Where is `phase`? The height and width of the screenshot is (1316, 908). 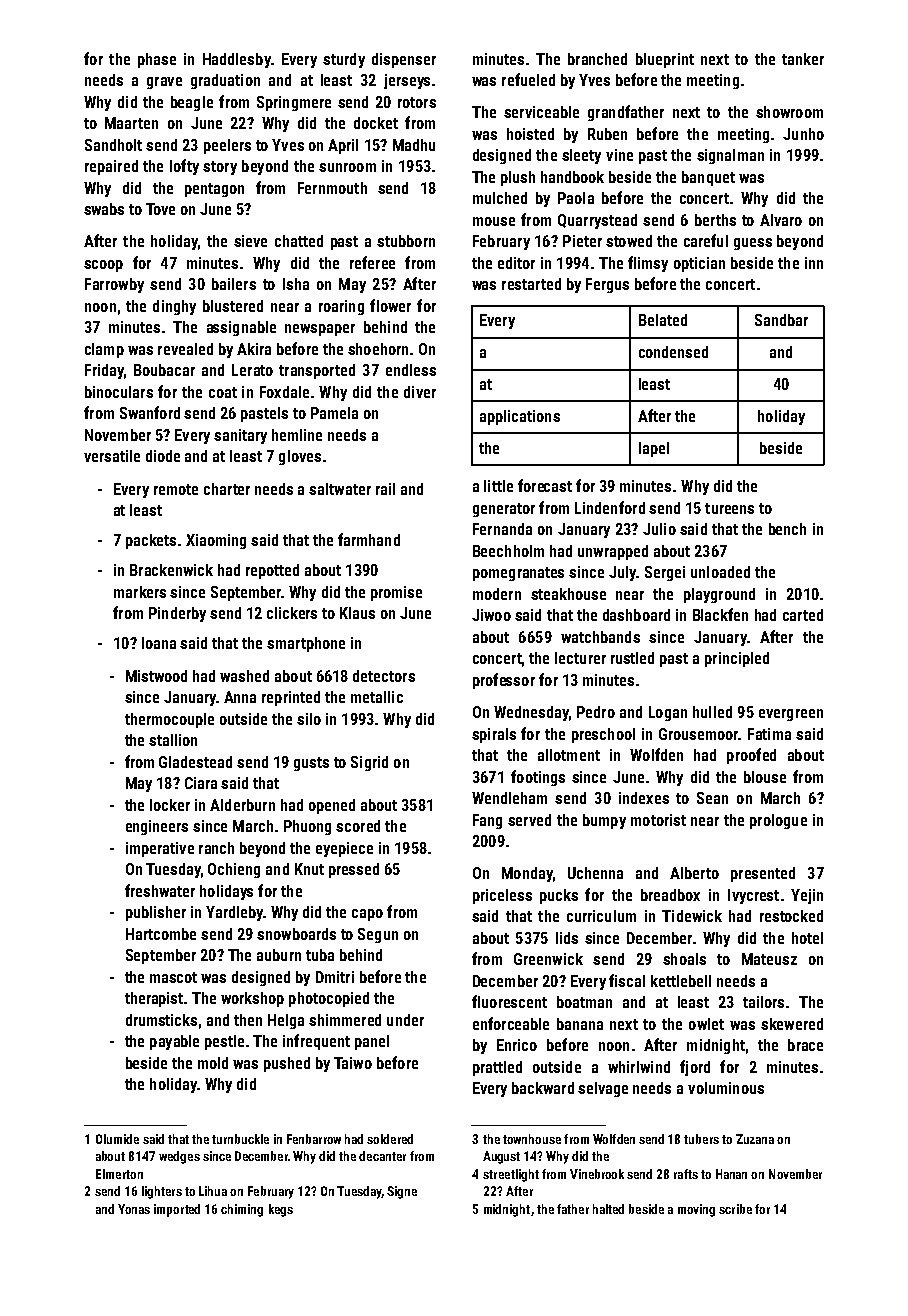 phase is located at coordinates (157, 60).
